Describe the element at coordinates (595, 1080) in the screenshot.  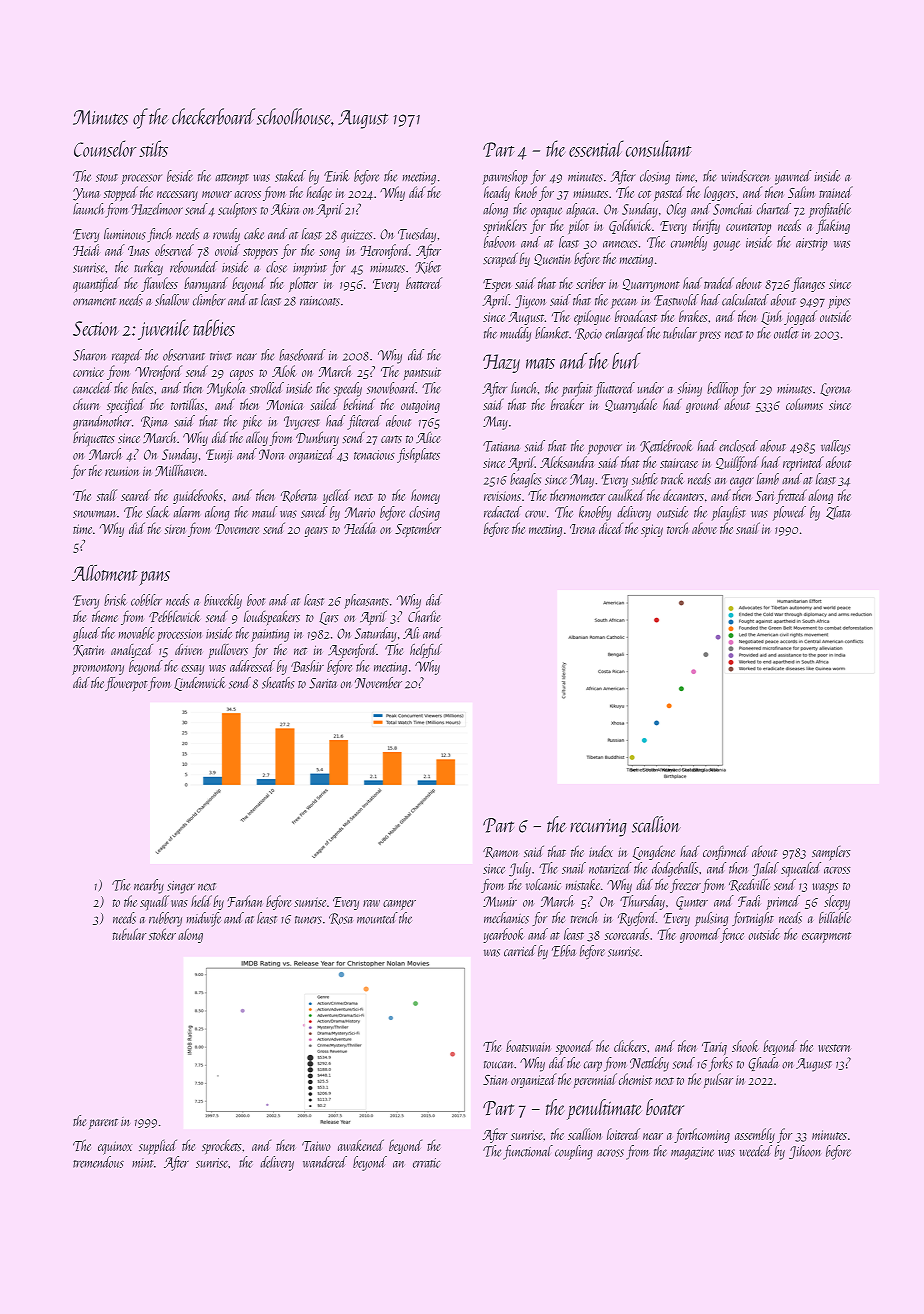
I see `perennial` at that location.
